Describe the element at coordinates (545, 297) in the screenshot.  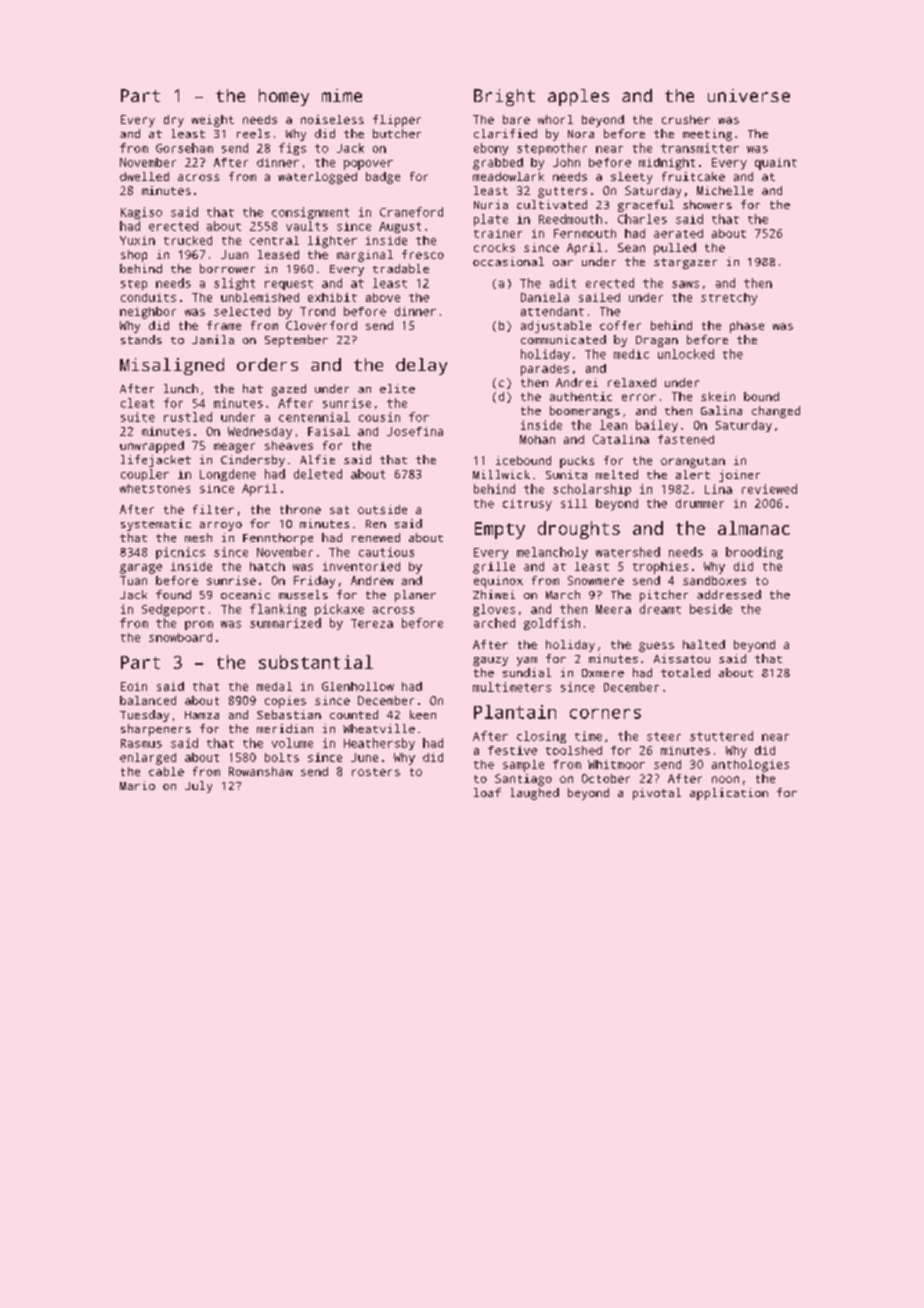
I see `Daniela` at that location.
